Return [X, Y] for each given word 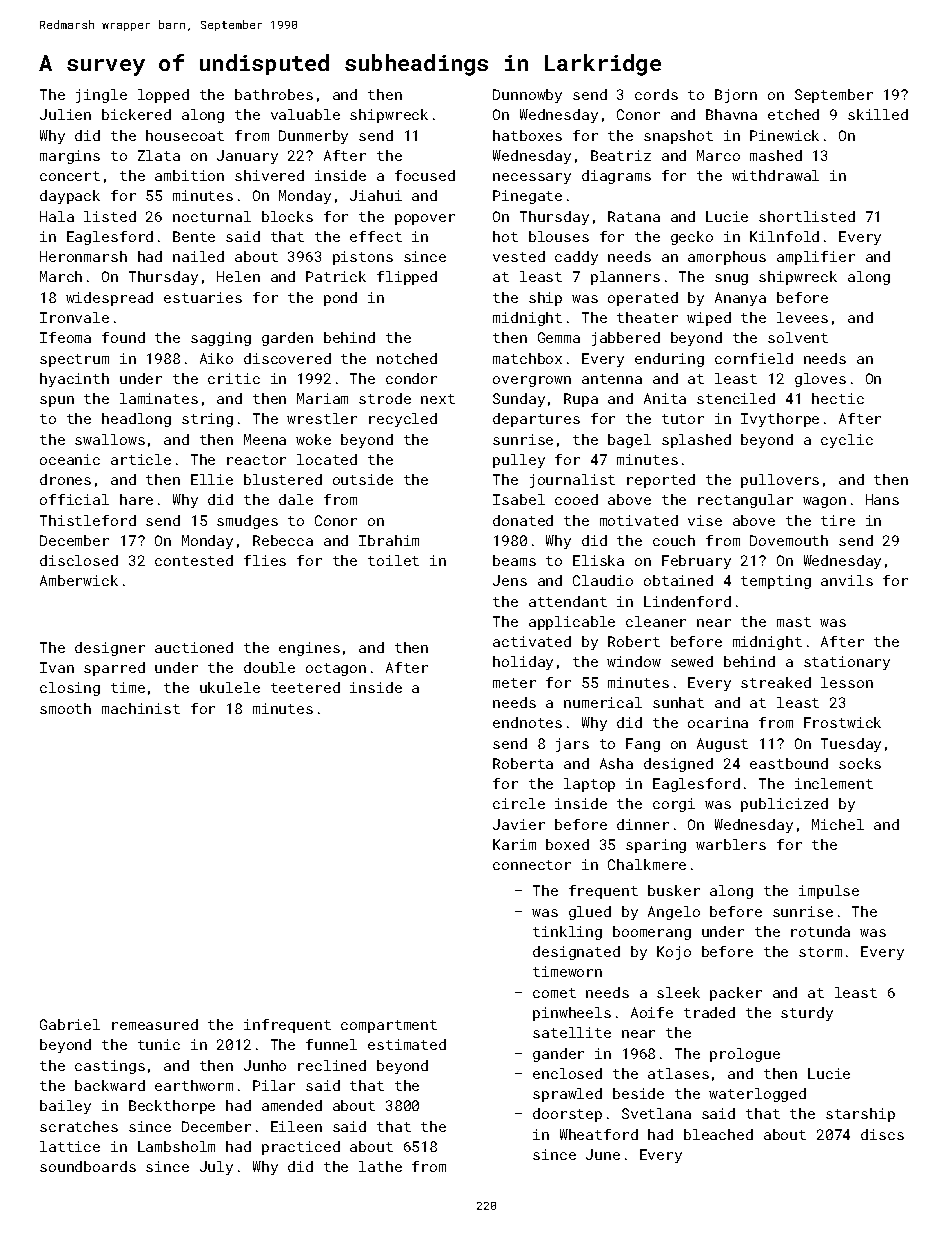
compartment [389, 1026]
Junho [265, 1065]
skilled [878, 114]
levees [802, 317]
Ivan [57, 667]
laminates [159, 398]
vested [519, 256]
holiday [523, 663]
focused [425, 175]
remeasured [155, 1024]
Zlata [159, 155]
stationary [847, 663]
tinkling [567, 933]
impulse [829, 892]
